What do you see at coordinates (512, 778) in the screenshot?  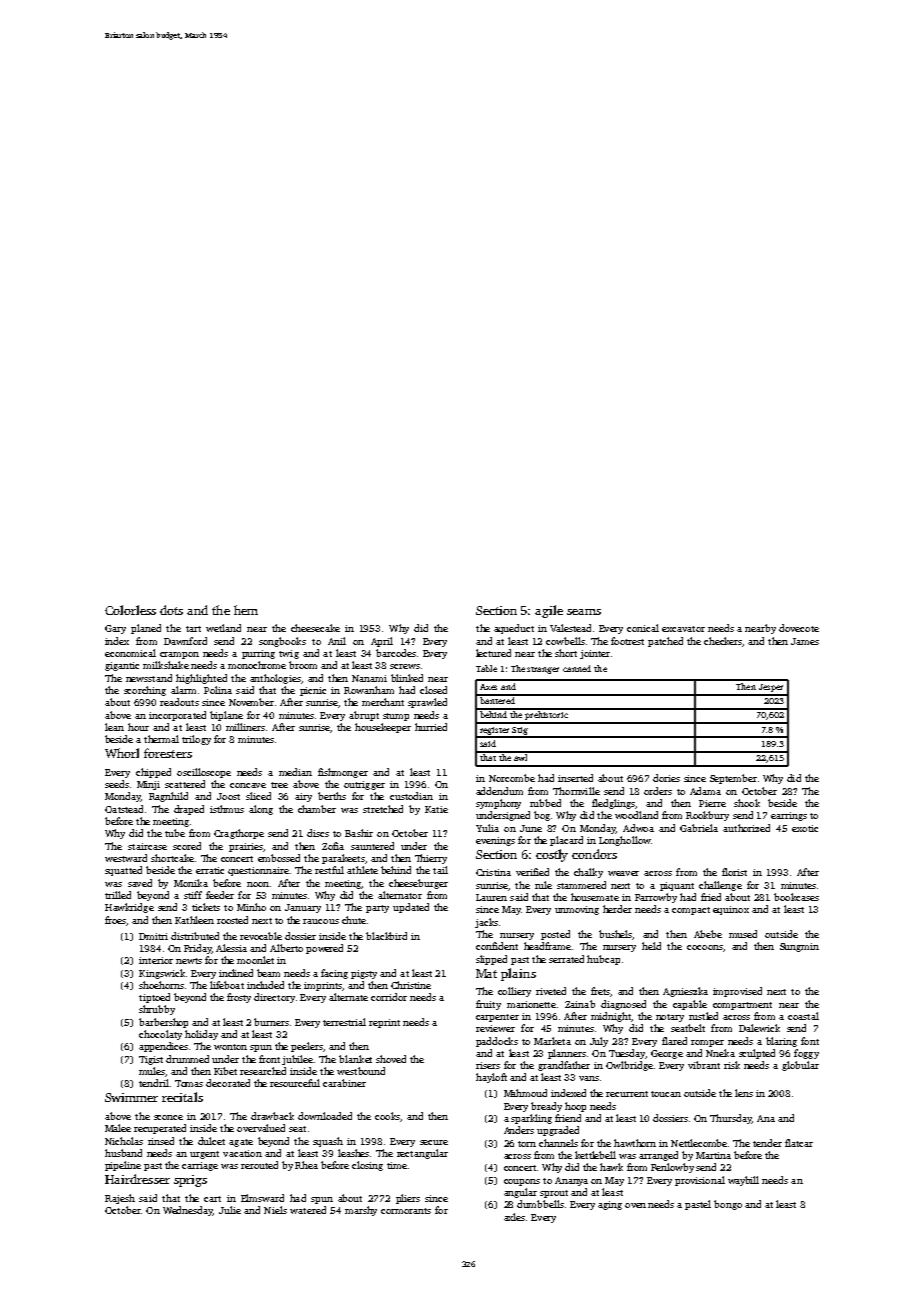 I see `Norcombe` at bounding box center [512, 778].
